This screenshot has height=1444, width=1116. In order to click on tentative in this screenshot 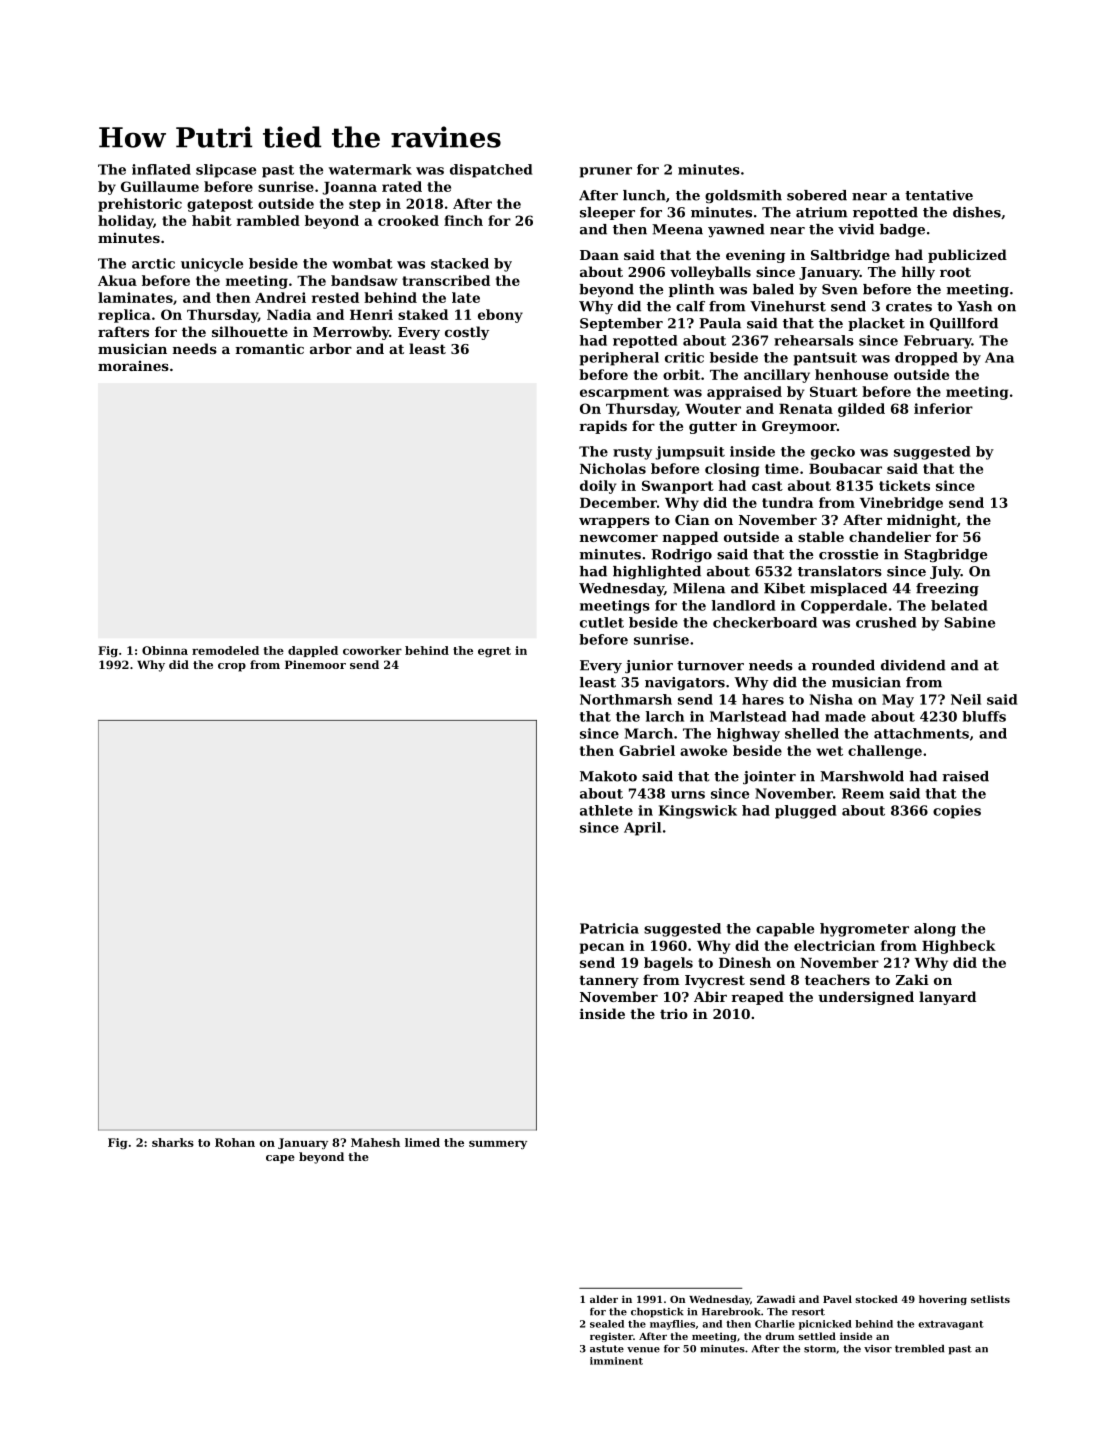, I will do `click(939, 195)`.
